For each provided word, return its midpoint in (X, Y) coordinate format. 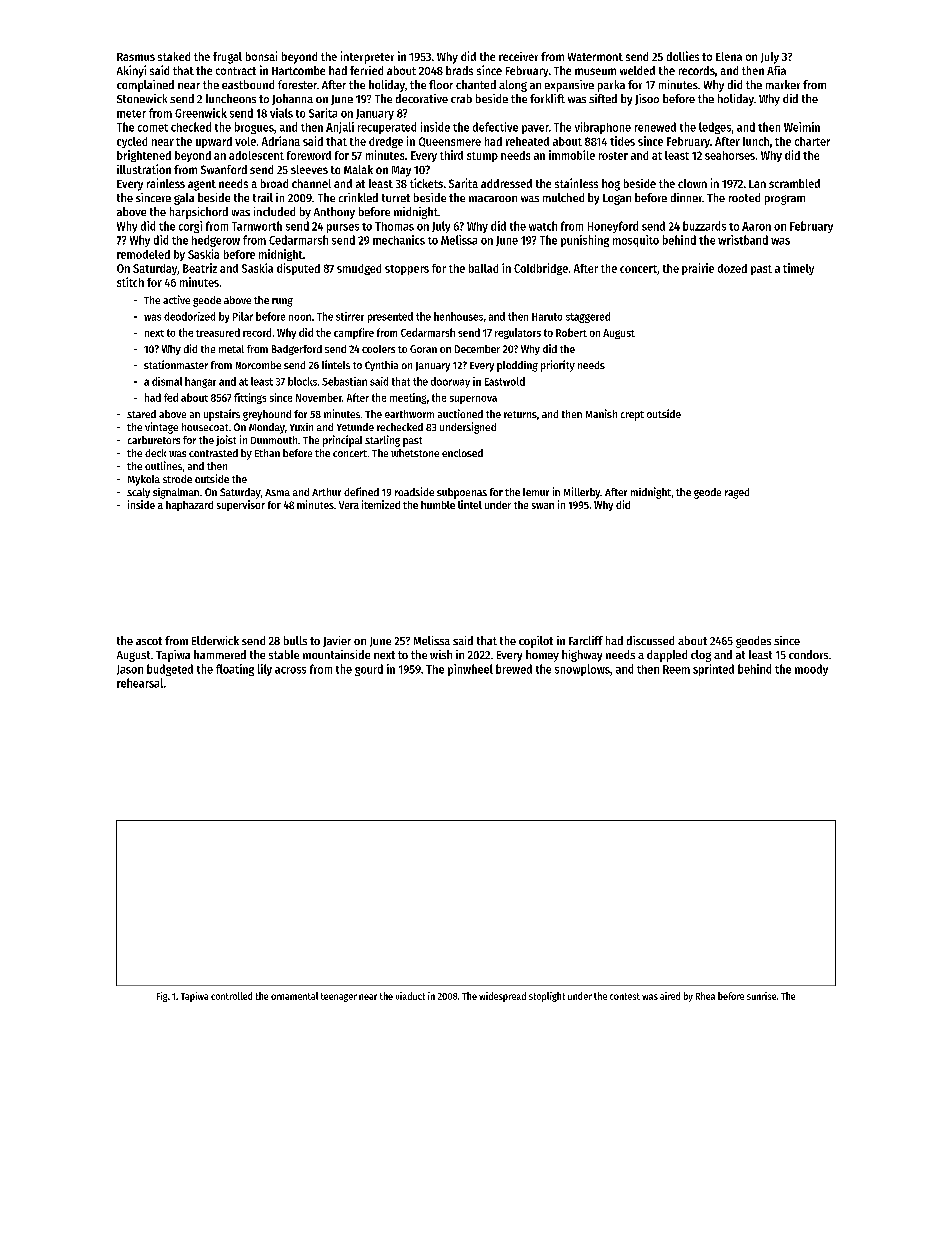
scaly (138, 493)
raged (737, 493)
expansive (569, 86)
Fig (162, 997)
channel (311, 183)
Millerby (582, 493)
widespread (502, 997)
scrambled (794, 183)
